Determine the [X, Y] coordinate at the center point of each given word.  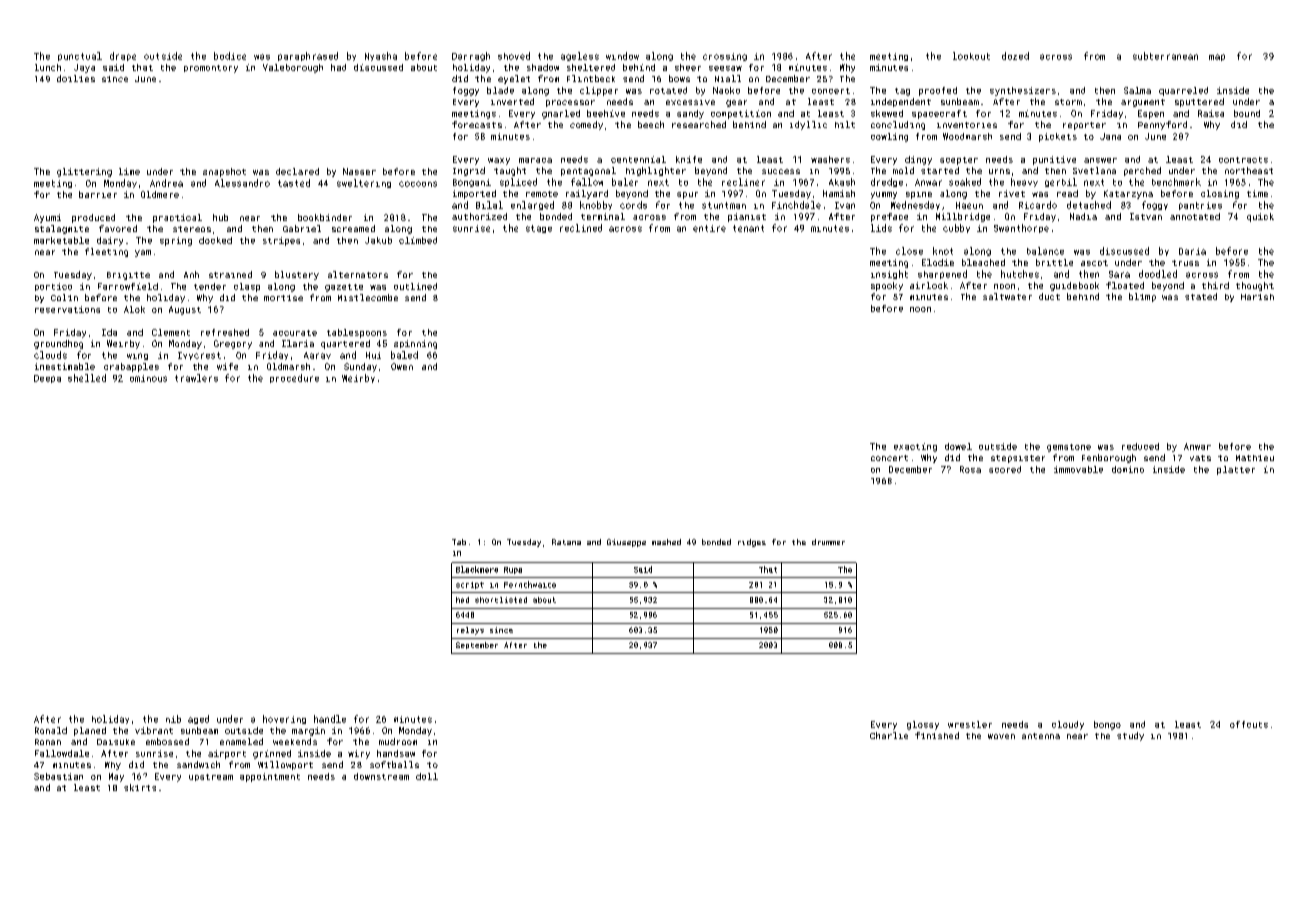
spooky [887, 286]
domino [1128, 469]
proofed [938, 91]
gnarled [561, 114]
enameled [241, 741]
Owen [402, 366]
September [477, 645]
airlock [929, 285]
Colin [64, 297]
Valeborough [293, 68]
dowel [958, 446]
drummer [828, 542]
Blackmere [477, 569]
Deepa [47, 379]
